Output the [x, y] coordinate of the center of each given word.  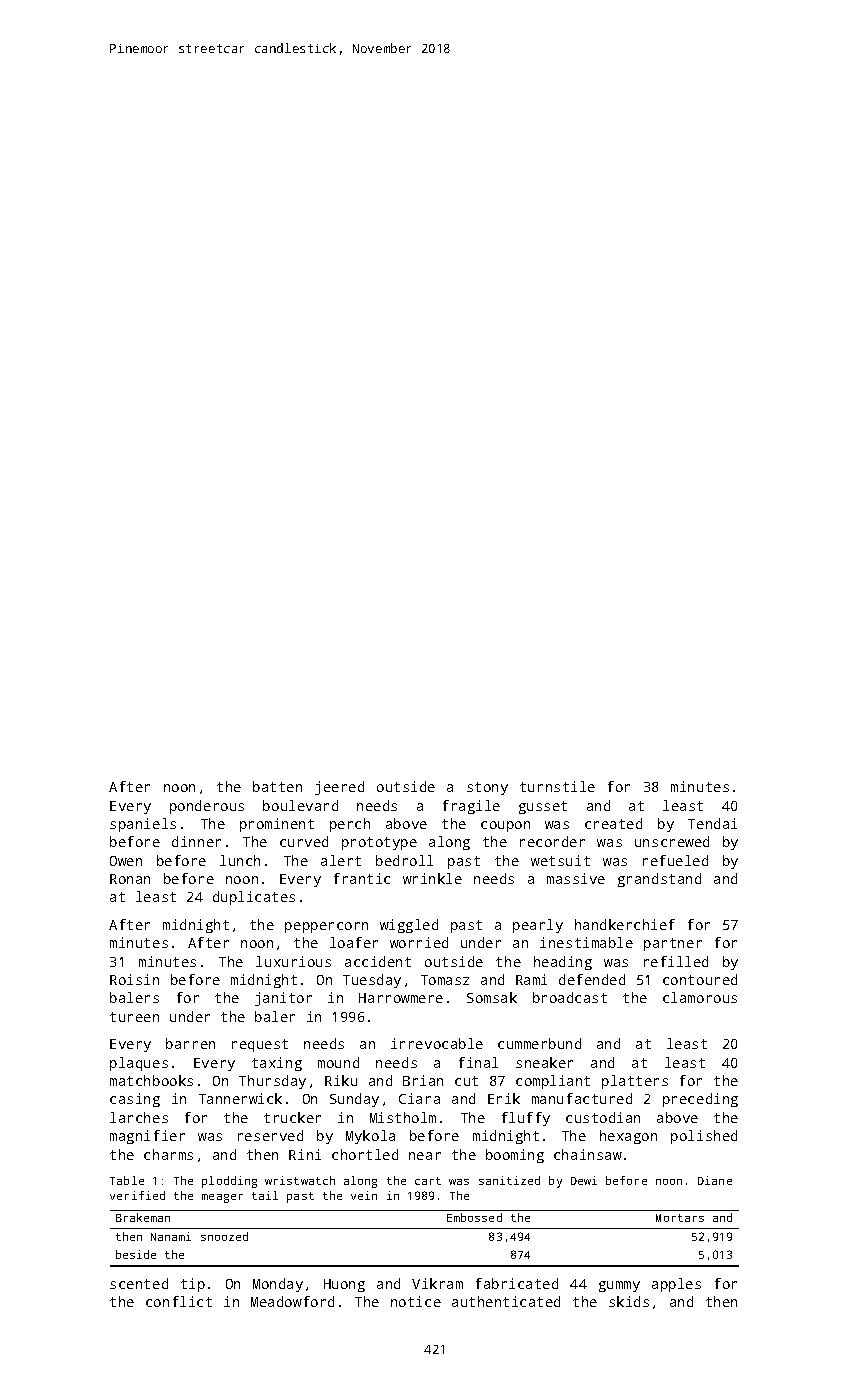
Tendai [712, 823]
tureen [134, 1017]
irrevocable [437, 1043]
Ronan [130, 879]
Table [127, 1180]
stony [487, 788]
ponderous [207, 807]
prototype [379, 843]
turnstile [557, 786]
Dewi [584, 1180]
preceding [700, 1100]
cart [428, 1181]
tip [193, 1285]
